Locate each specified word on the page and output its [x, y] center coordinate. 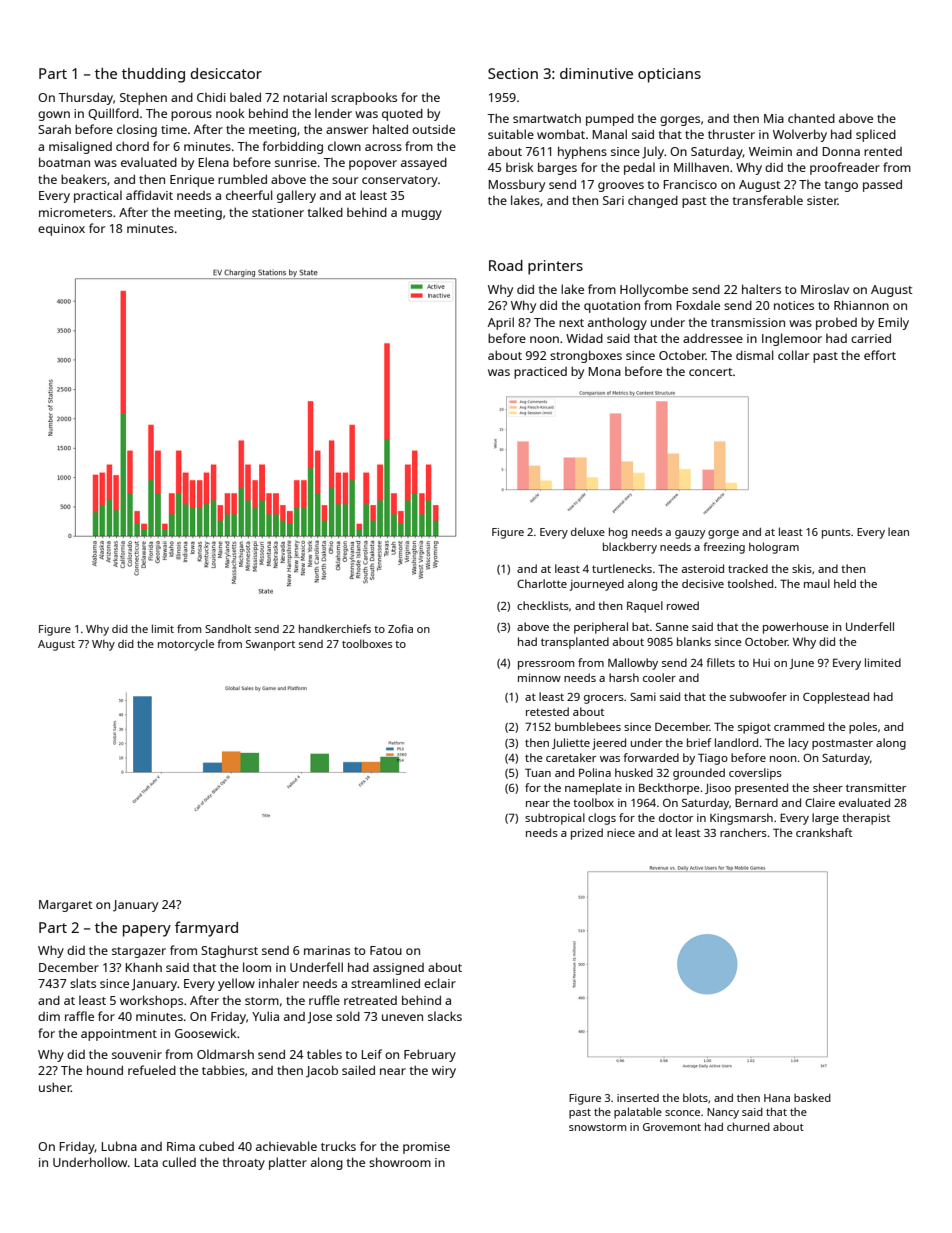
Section [513, 73]
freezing [724, 548]
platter [288, 1163]
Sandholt [228, 628]
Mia [774, 118]
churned [748, 1127]
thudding [153, 75]
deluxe [588, 531]
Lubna [119, 1146]
